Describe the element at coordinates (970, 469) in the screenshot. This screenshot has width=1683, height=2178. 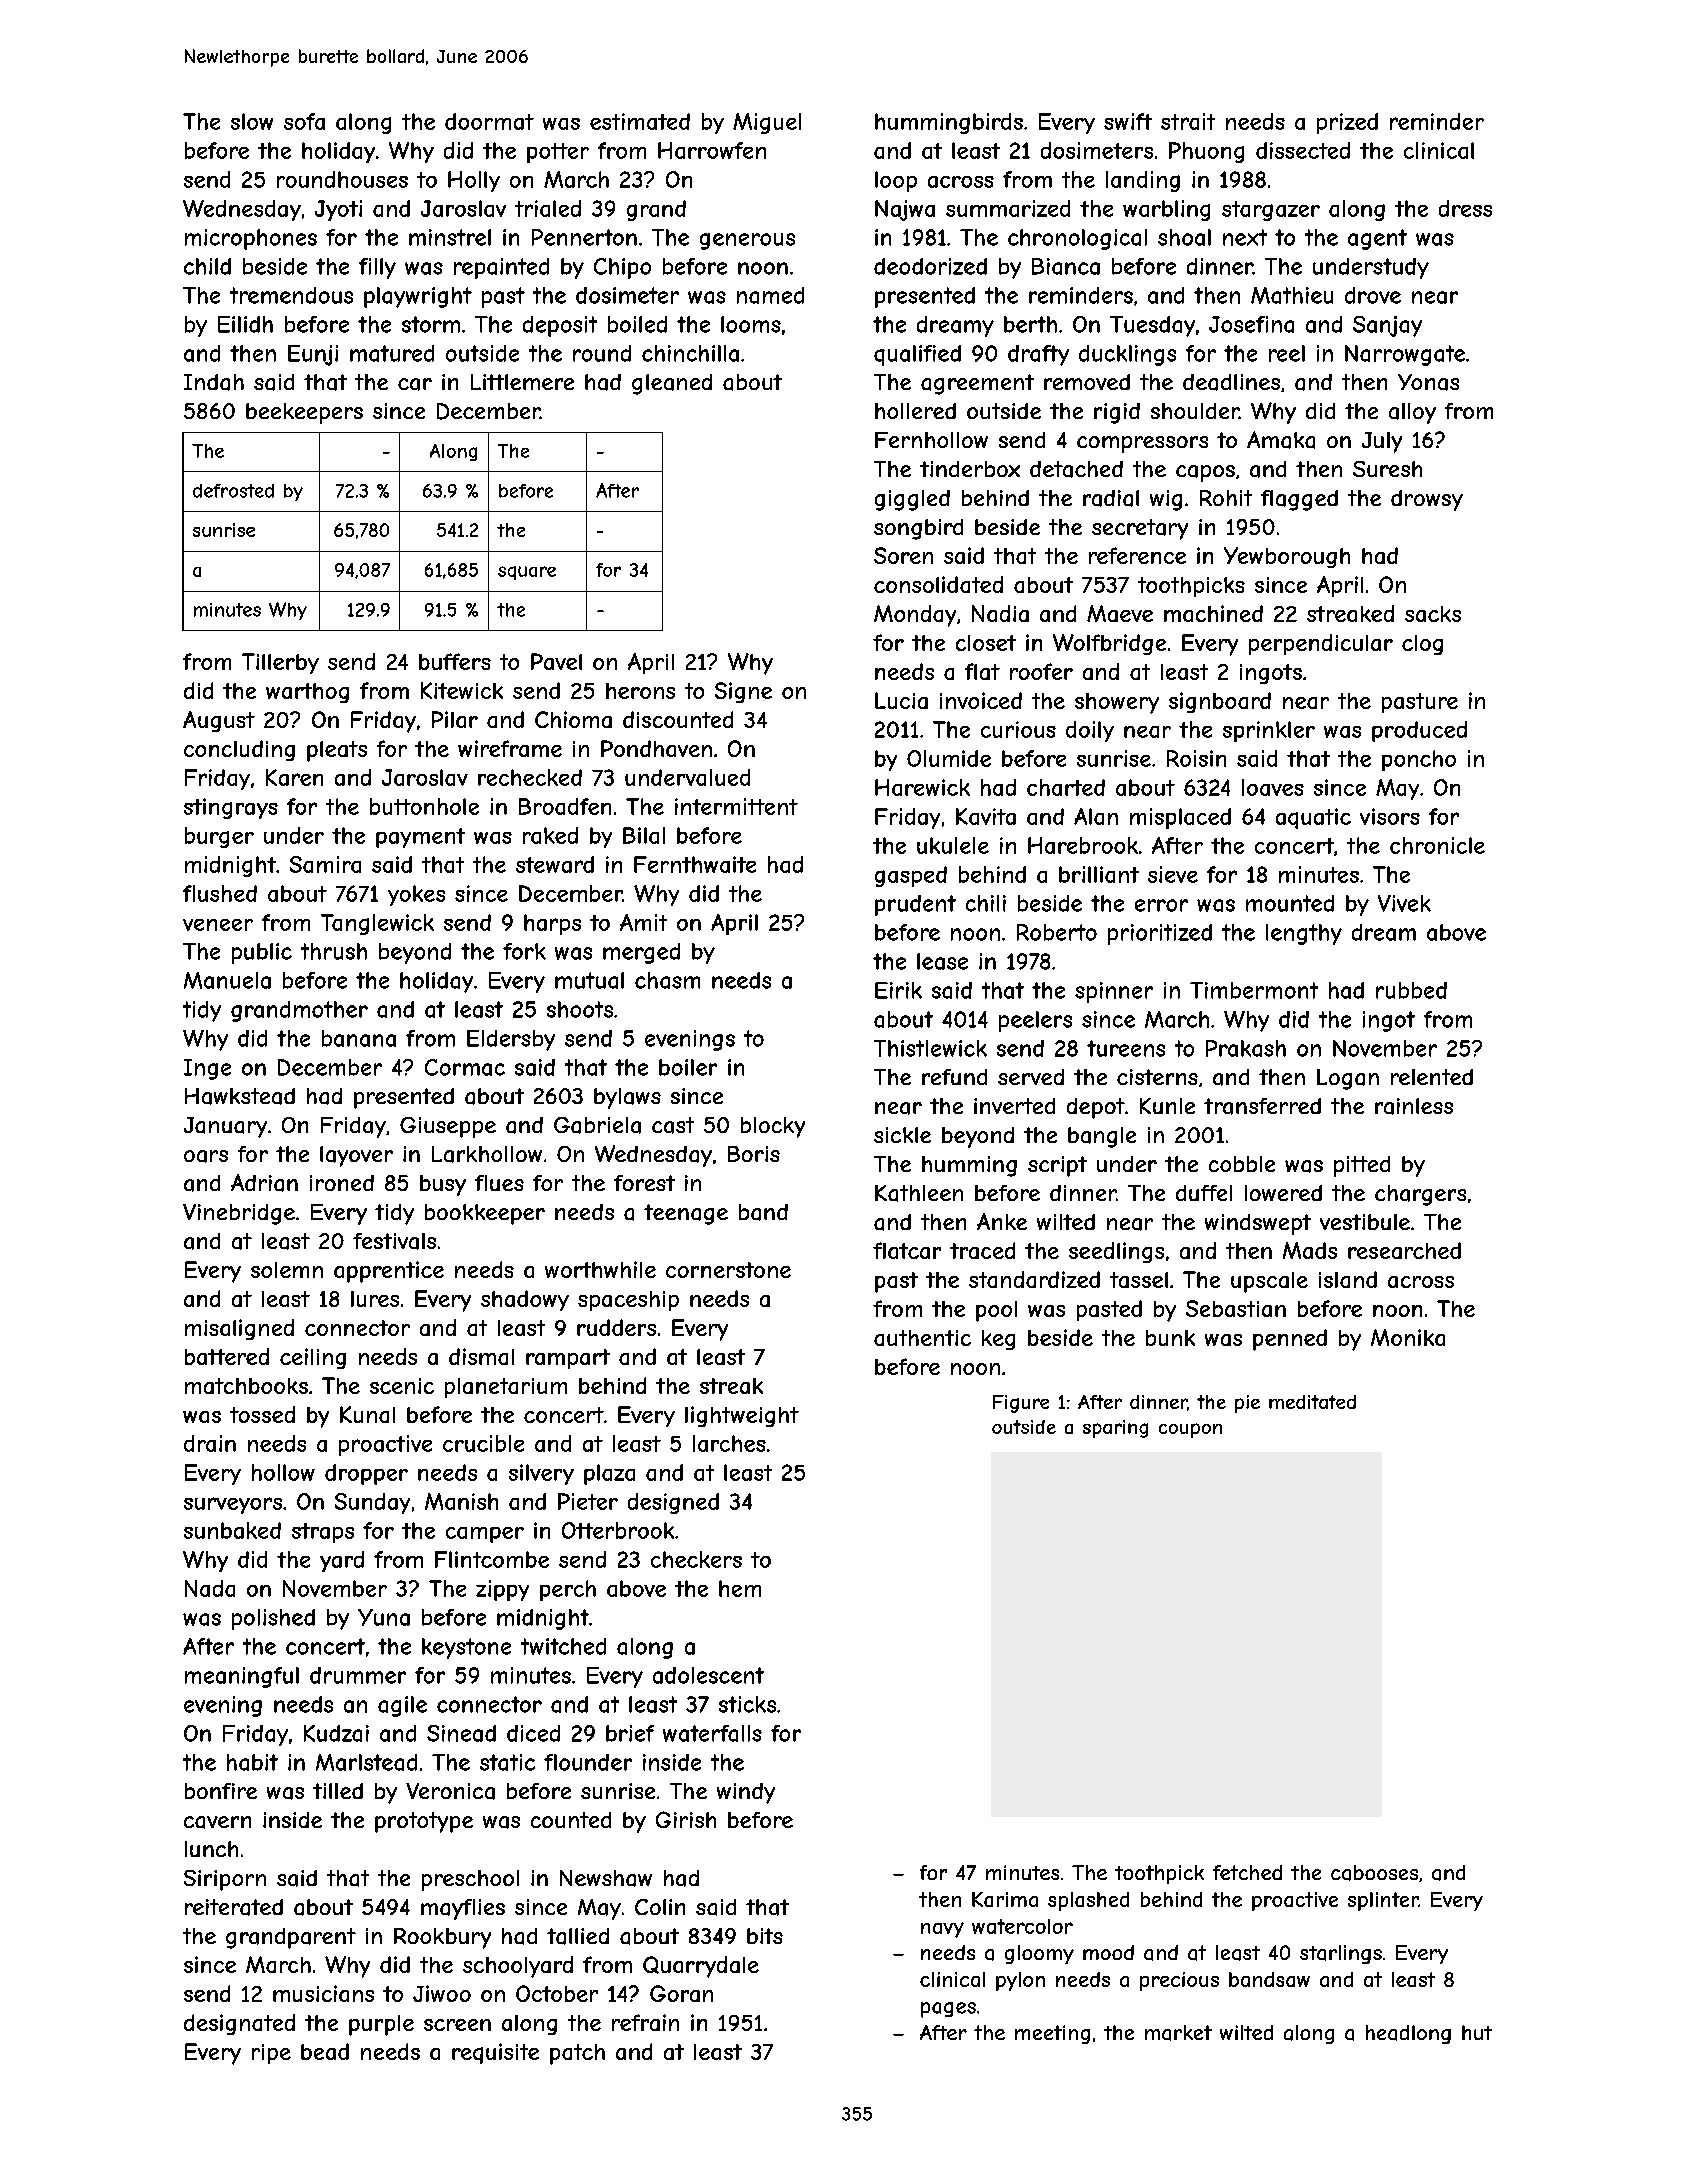
I see `tinderbox` at that location.
